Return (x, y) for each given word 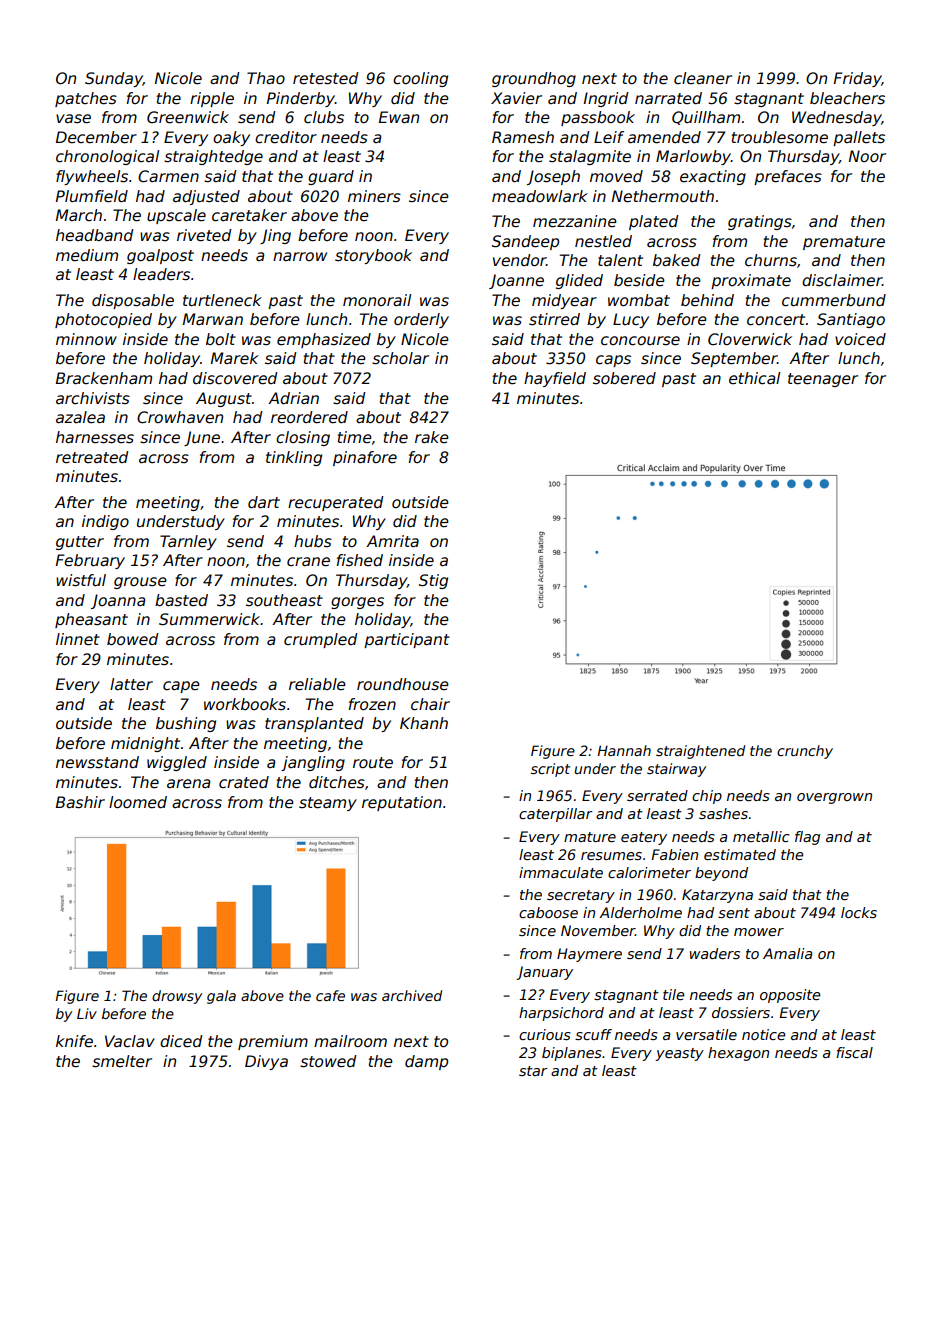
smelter (122, 1061)
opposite (790, 996)
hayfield (555, 379)
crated (244, 782)
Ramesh (523, 137)
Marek (235, 358)
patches (86, 99)
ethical (754, 378)
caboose (548, 912)
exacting (713, 177)
